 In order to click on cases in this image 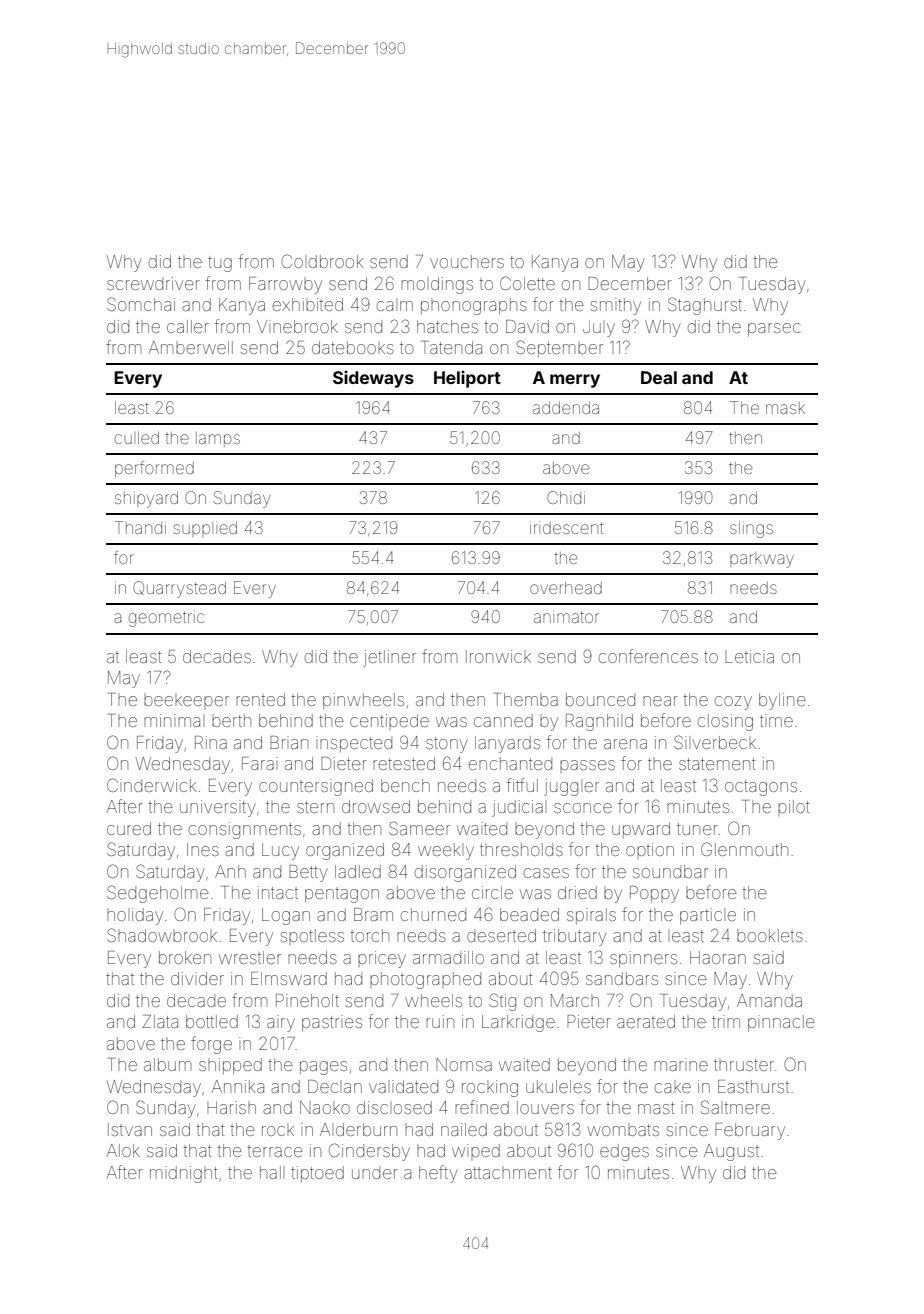, I will do `click(546, 873)`.
